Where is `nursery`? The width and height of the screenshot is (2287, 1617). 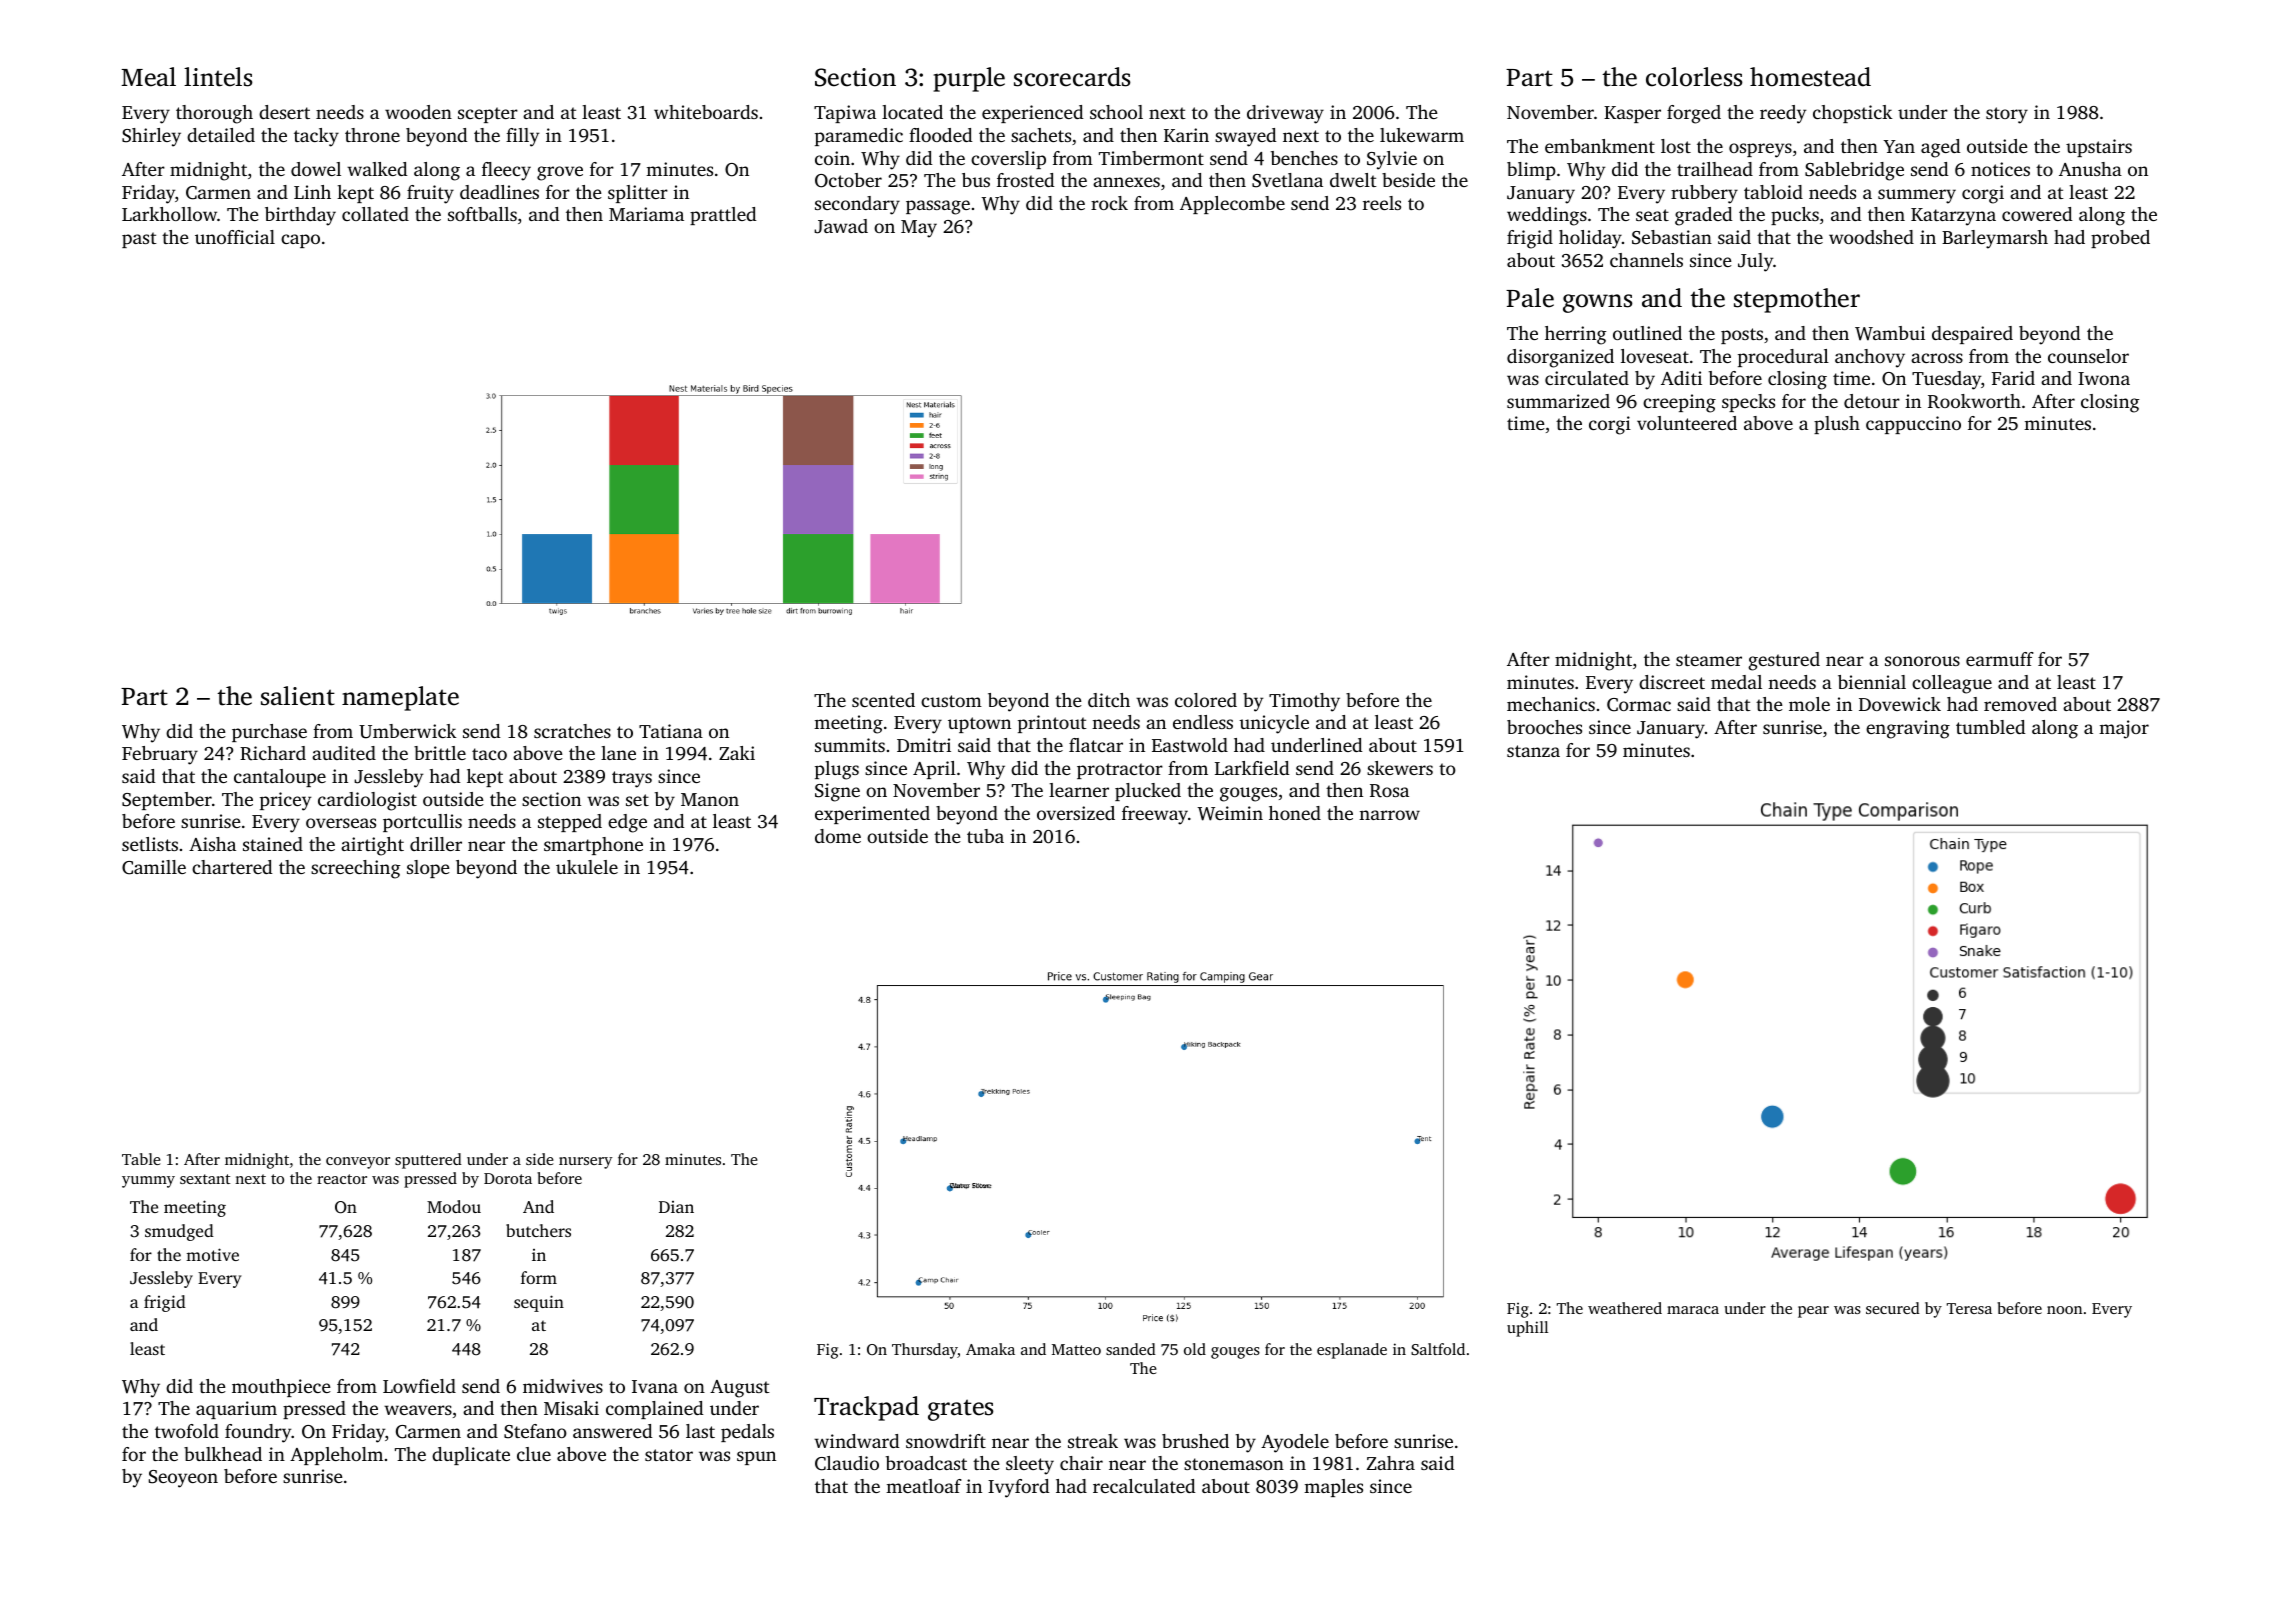
nursery is located at coordinates (586, 1163).
